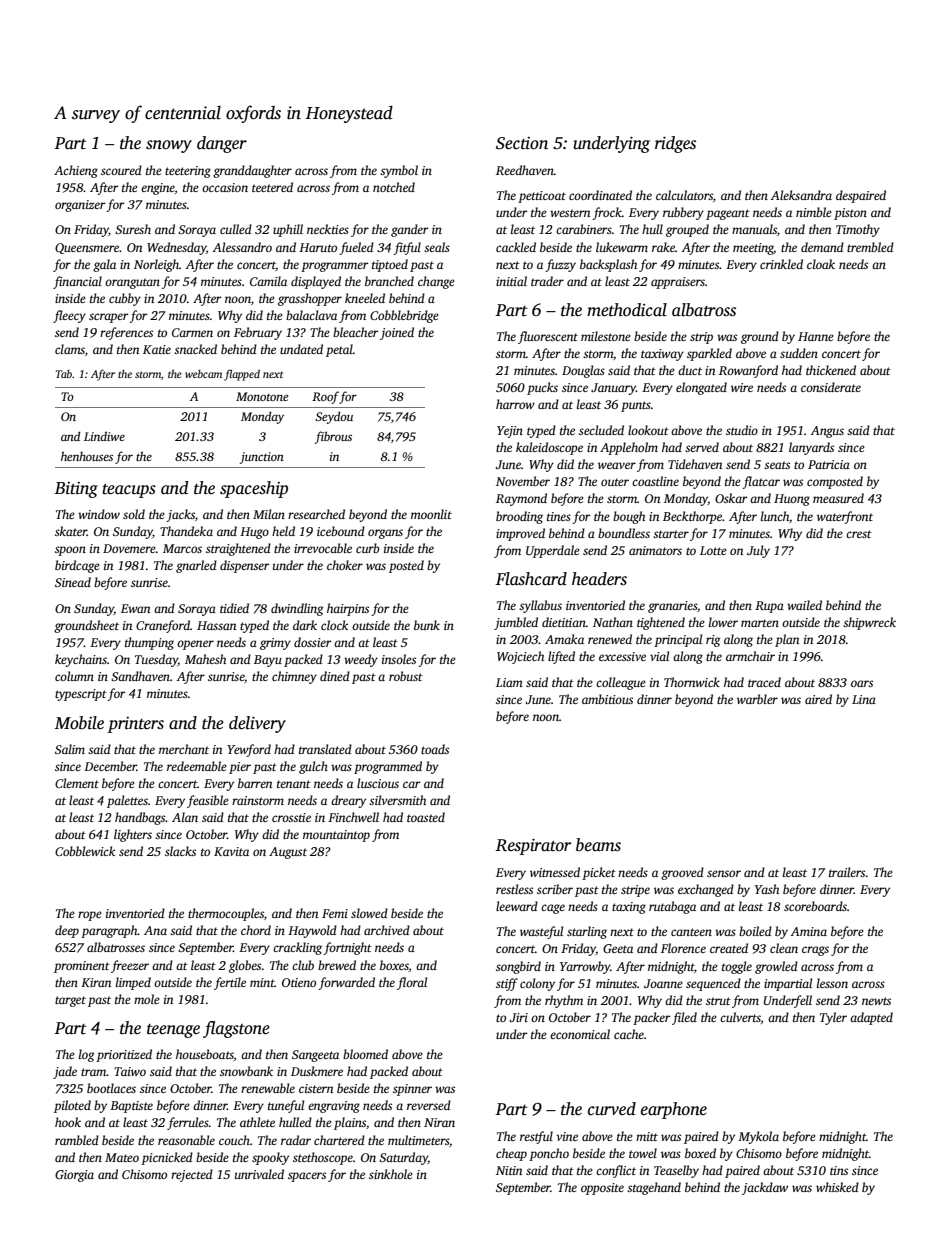 The height and width of the document is (1233, 952). What do you see at coordinates (585, 967) in the document?
I see `Yarrowby` at bounding box center [585, 967].
